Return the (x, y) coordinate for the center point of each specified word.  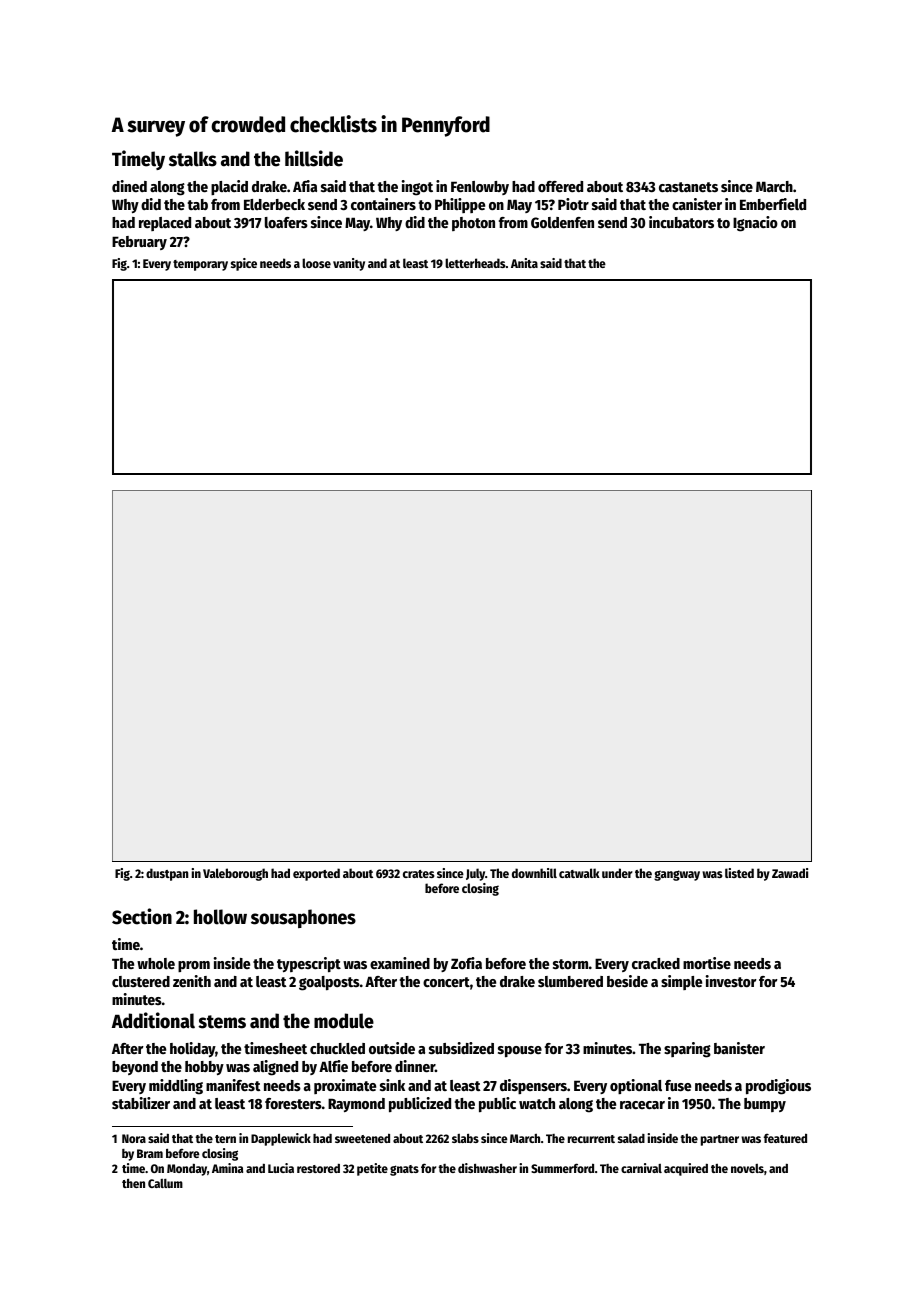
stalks (193, 159)
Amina (227, 1168)
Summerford (562, 1168)
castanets (688, 187)
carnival (641, 1168)
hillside (314, 158)
